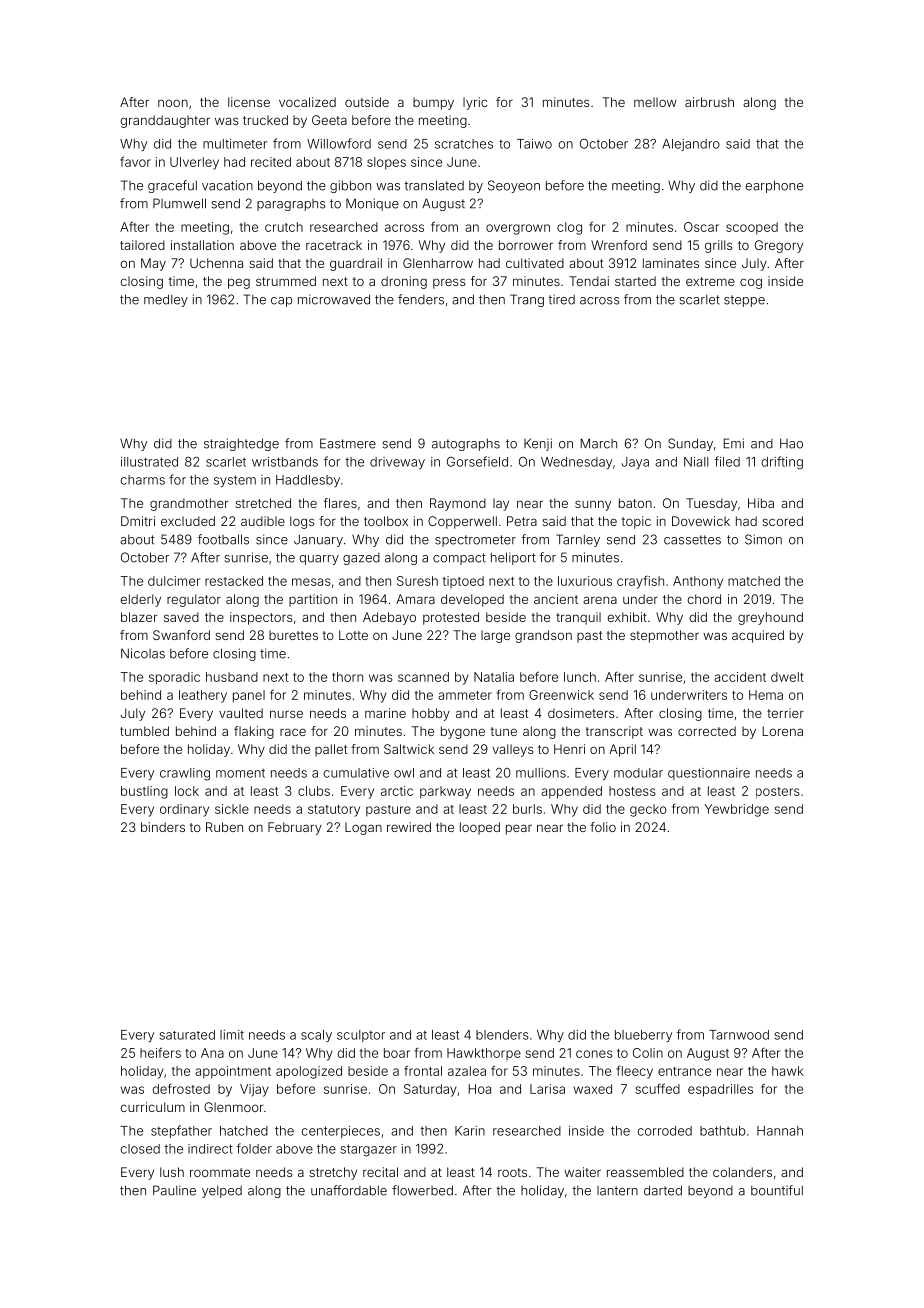 This image has width=924, height=1308. What do you see at coordinates (241, 444) in the image?
I see `straightedge` at bounding box center [241, 444].
